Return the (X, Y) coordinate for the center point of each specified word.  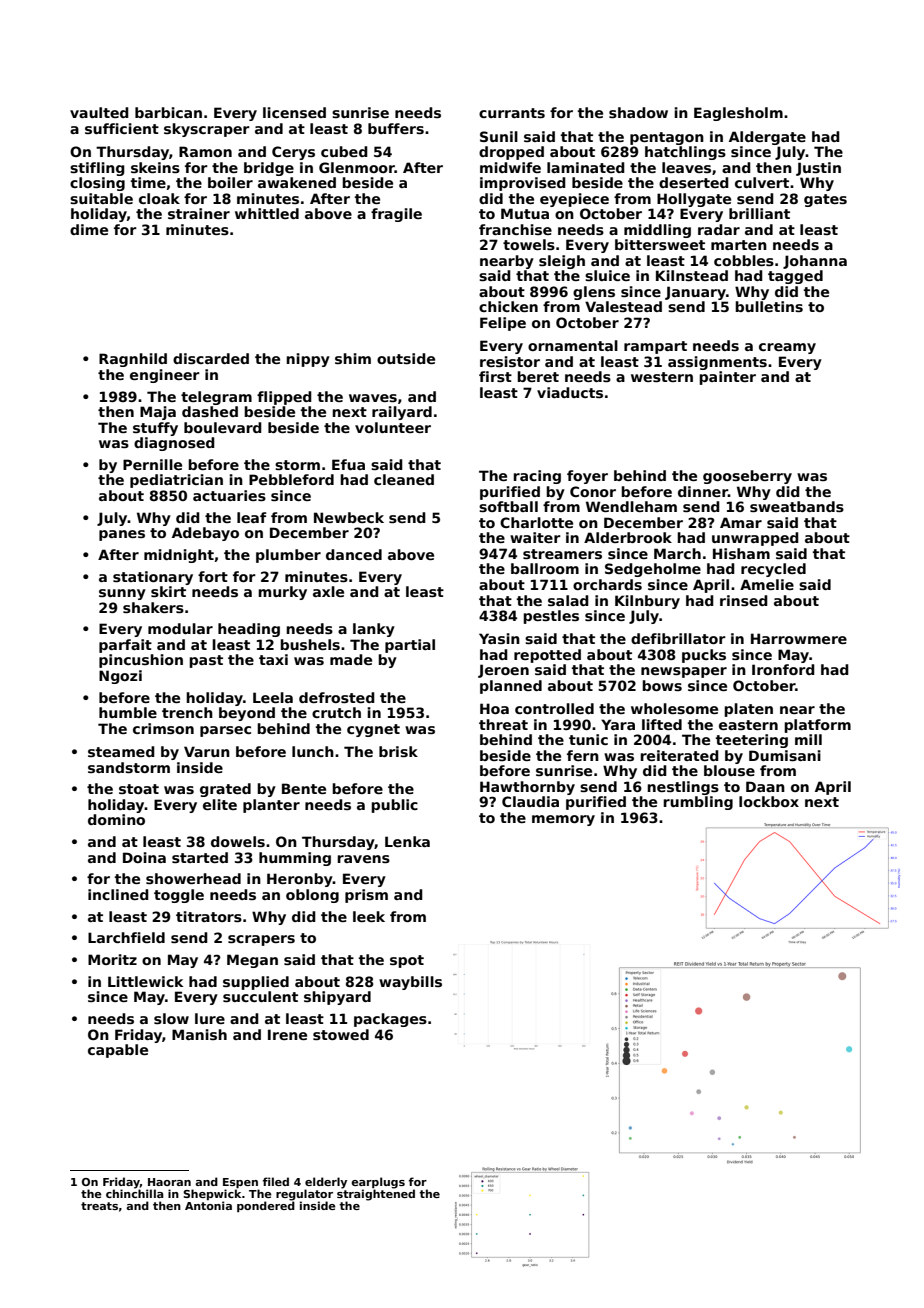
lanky (374, 630)
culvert (762, 182)
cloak (159, 198)
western (662, 377)
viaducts (570, 392)
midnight (179, 556)
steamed (121, 751)
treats (99, 1206)
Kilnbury (647, 602)
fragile (396, 215)
